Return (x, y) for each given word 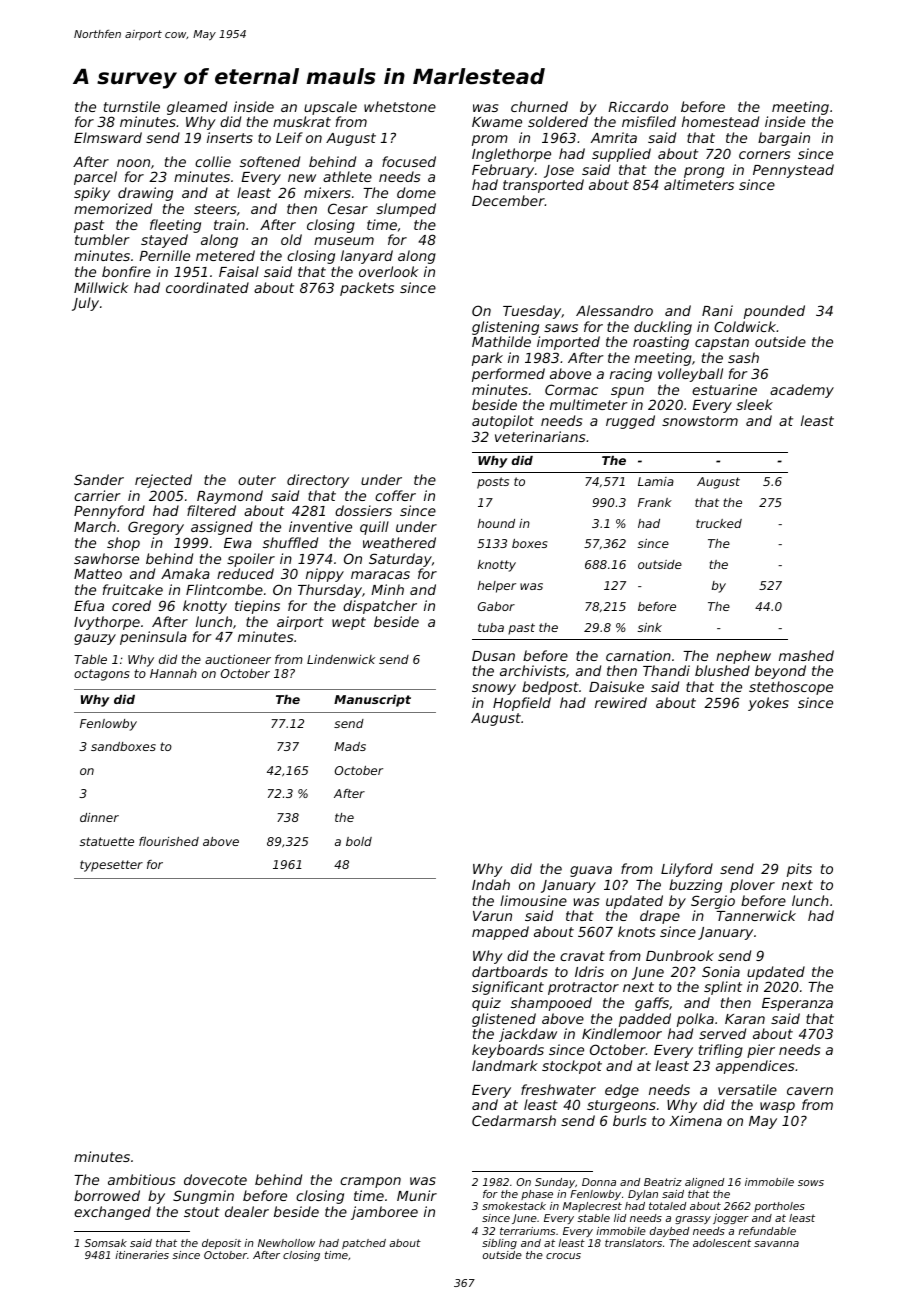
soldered (558, 121)
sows (811, 1183)
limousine (533, 900)
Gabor (496, 606)
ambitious (141, 1179)
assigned (222, 528)
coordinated (207, 287)
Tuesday (532, 312)
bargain (784, 139)
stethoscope (791, 688)
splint (723, 988)
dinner (99, 817)
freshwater (558, 1089)
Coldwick (745, 326)
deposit (221, 1244)
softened (270, 161)
